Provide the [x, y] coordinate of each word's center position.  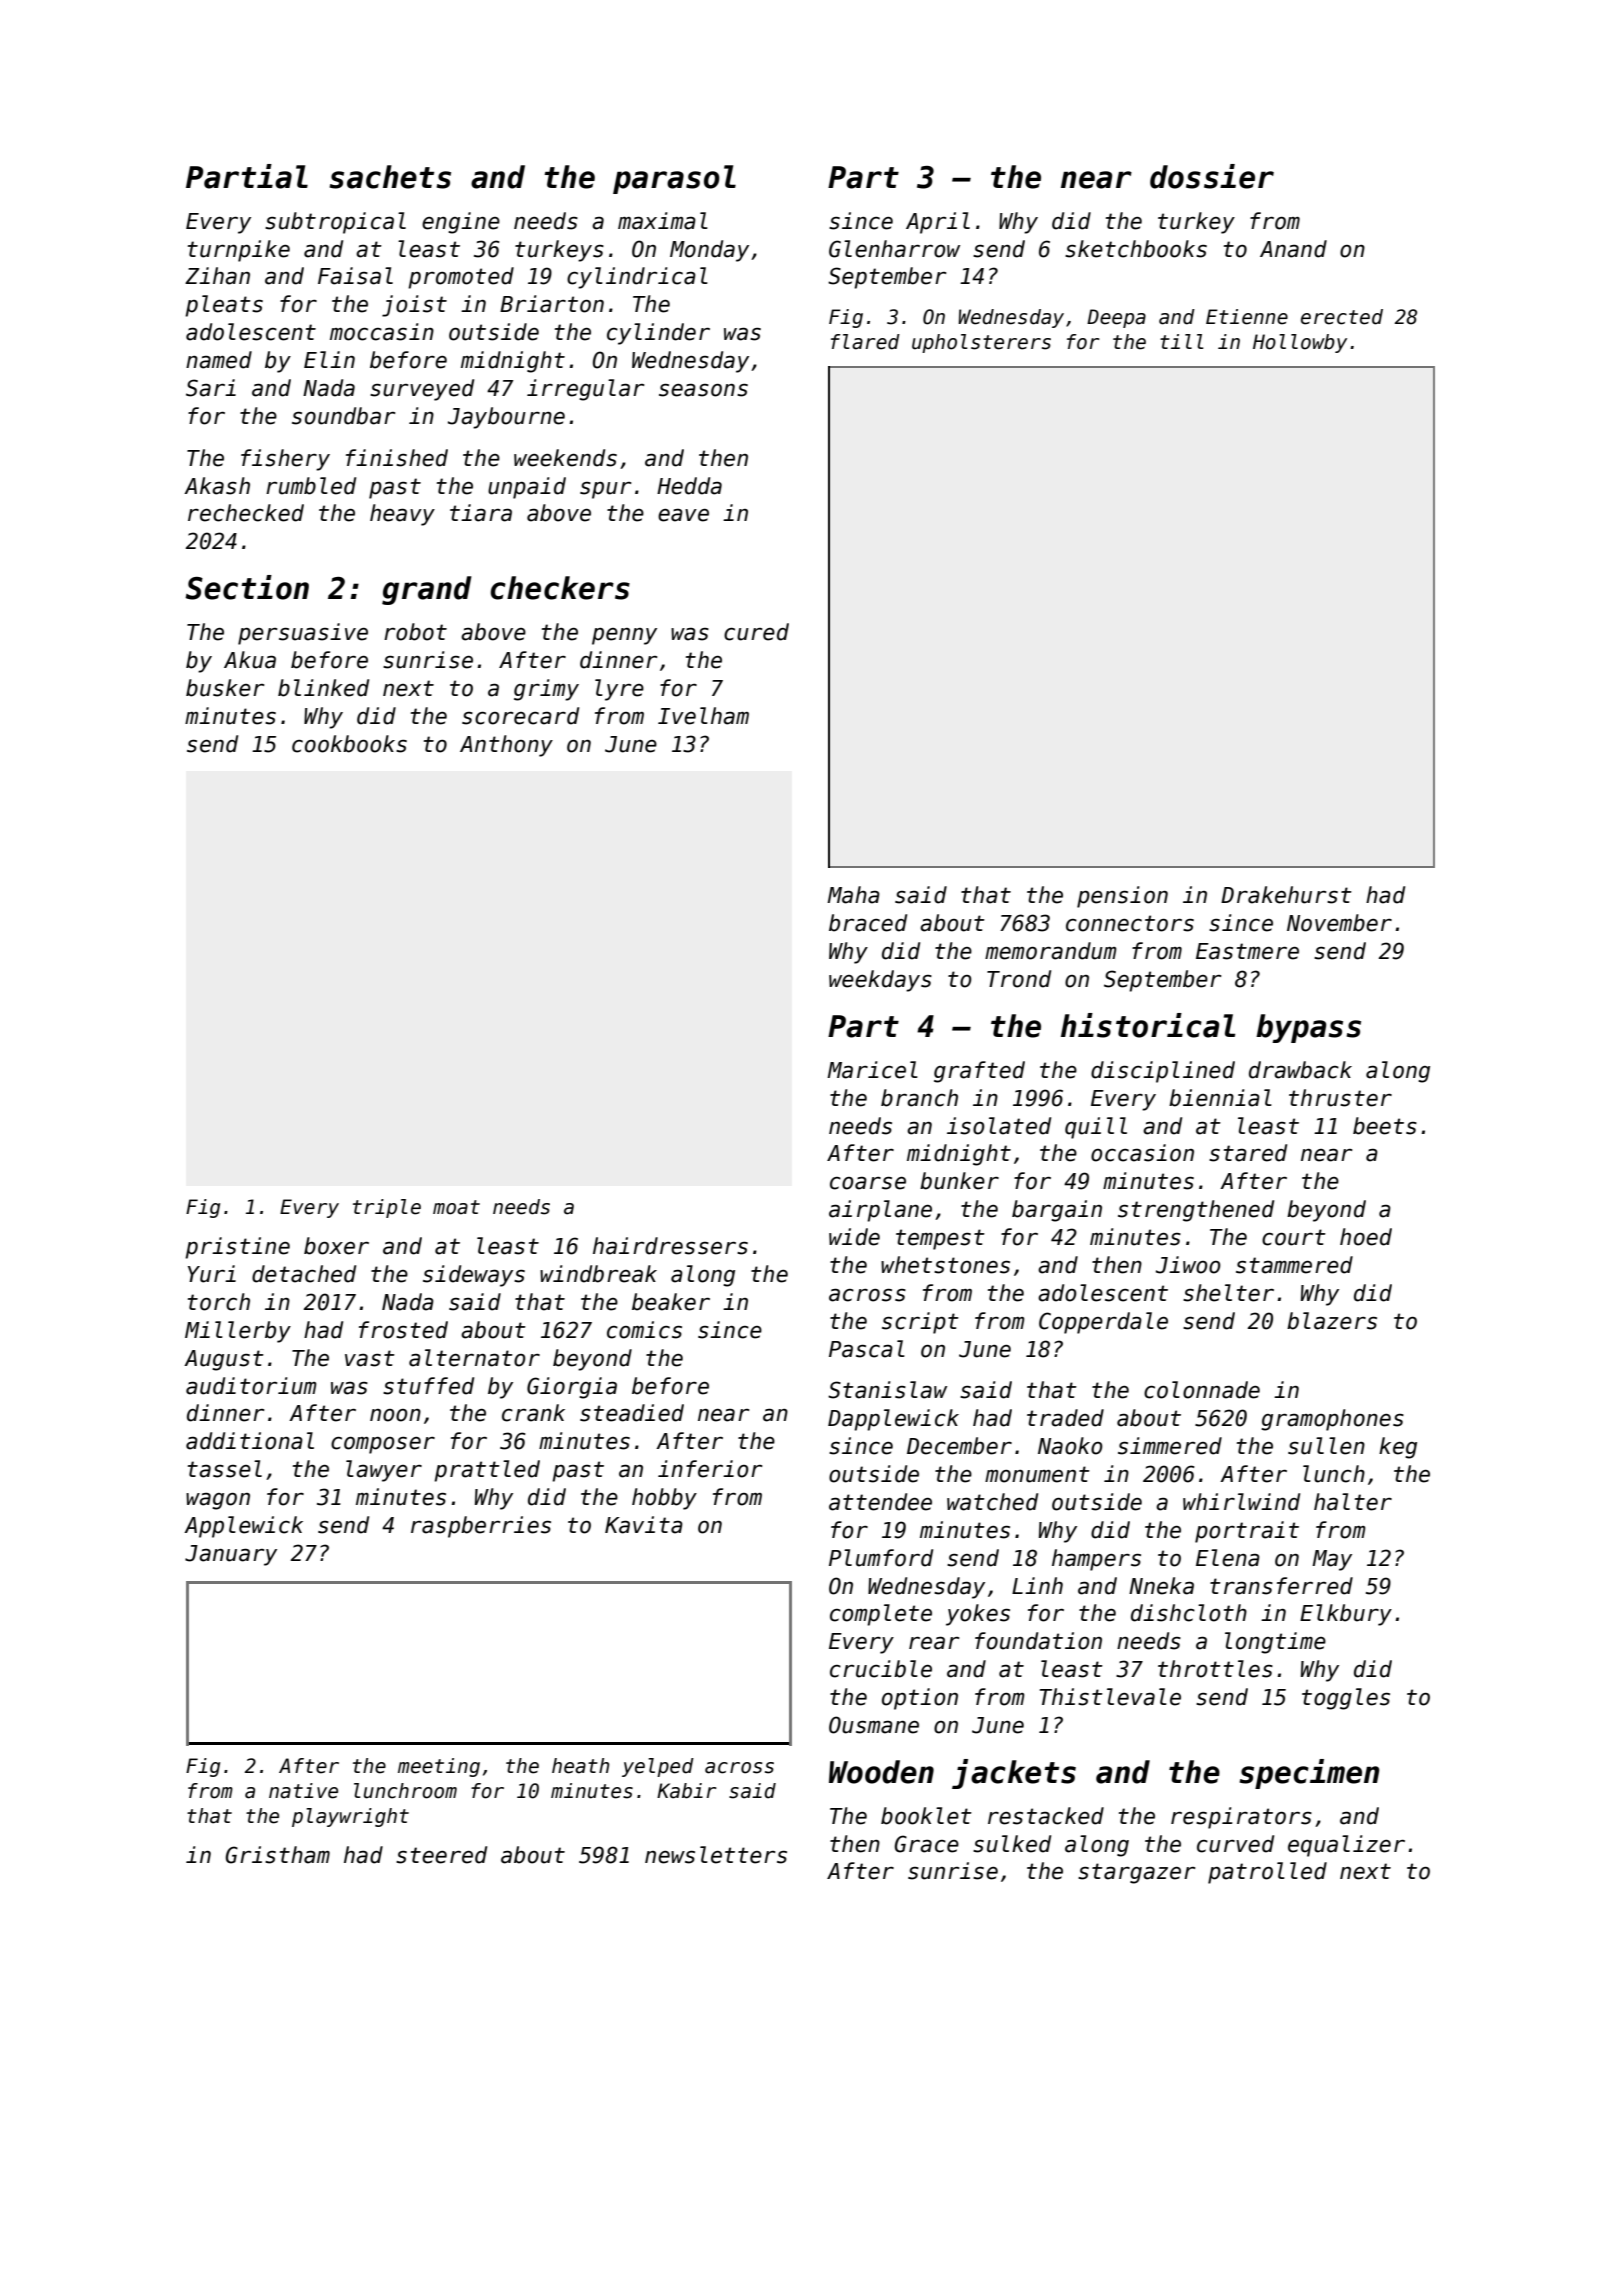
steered [441, 1855]
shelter [1228, 1293]
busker [225, 688]
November [1339, 923]
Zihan [217, 276]
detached [304, 1274]
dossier [1212, 176]
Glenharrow [894, 249]
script [920, 1323]
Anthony [506, 746]
